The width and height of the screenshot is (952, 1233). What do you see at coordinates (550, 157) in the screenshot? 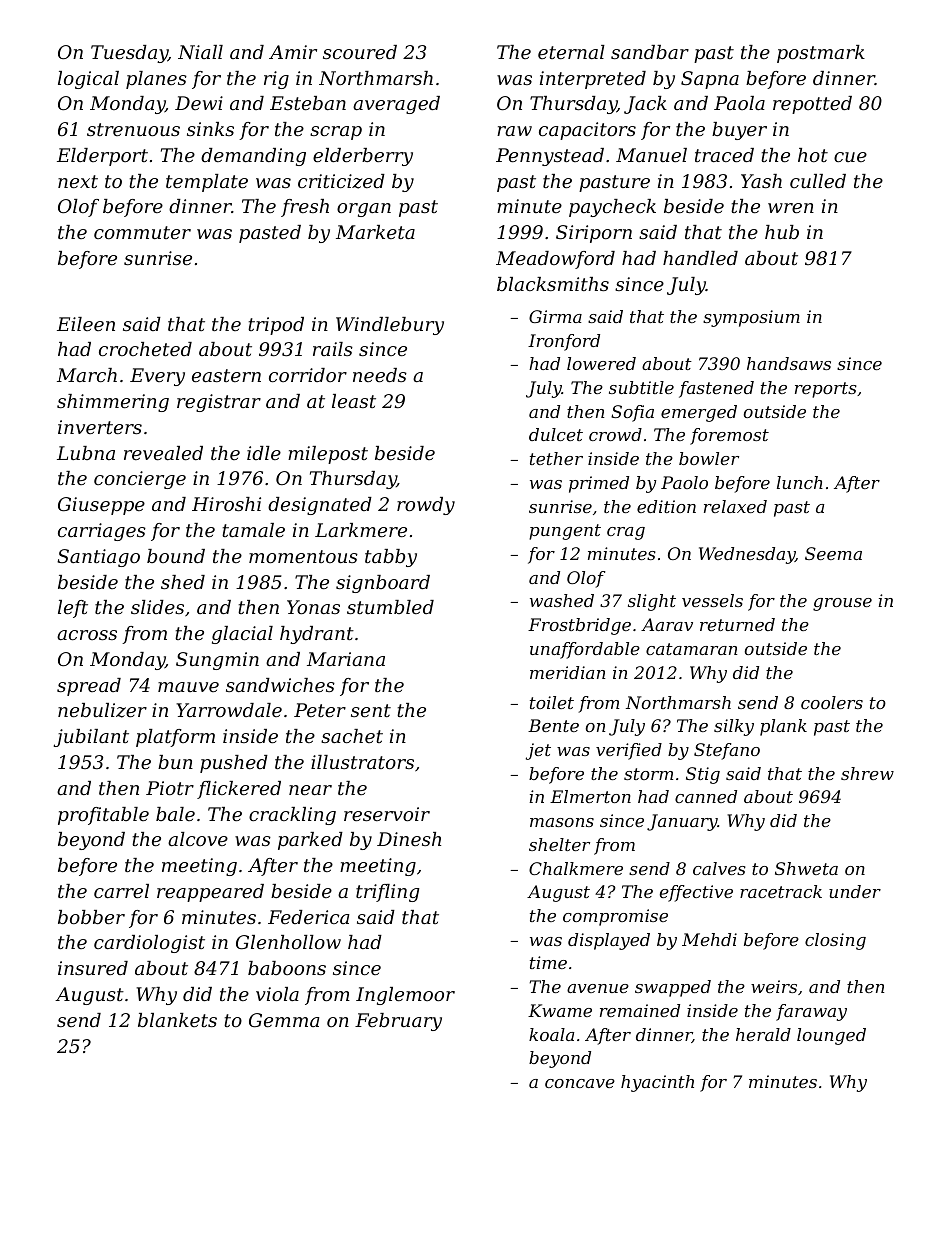
I see `Pennystead` at bounding box center [550, 157].
